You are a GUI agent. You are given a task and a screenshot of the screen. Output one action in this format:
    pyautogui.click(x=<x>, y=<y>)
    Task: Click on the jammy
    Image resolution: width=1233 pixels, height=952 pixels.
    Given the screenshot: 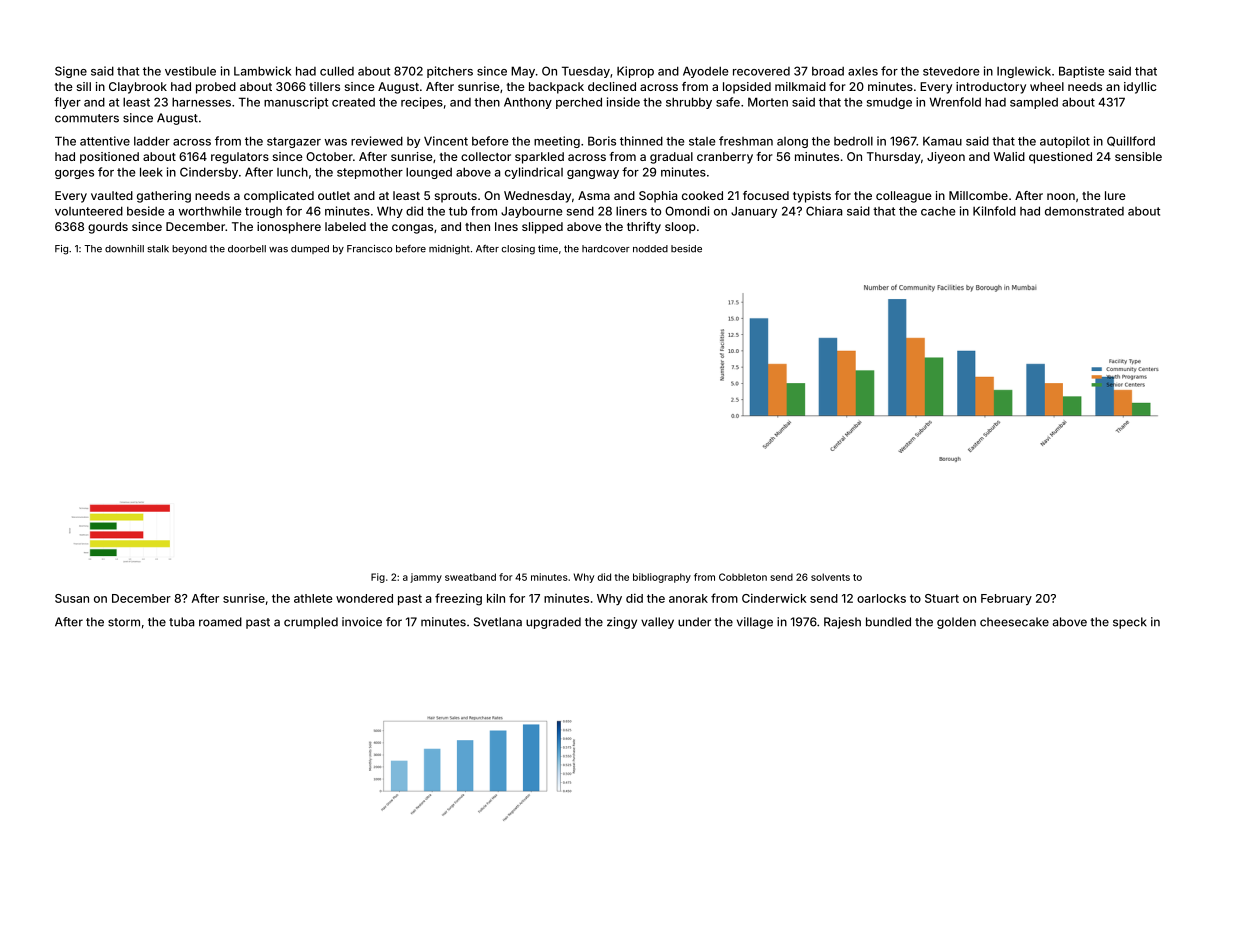 What is the action you would take?
    pyautogui.click(x=426, y=578)
